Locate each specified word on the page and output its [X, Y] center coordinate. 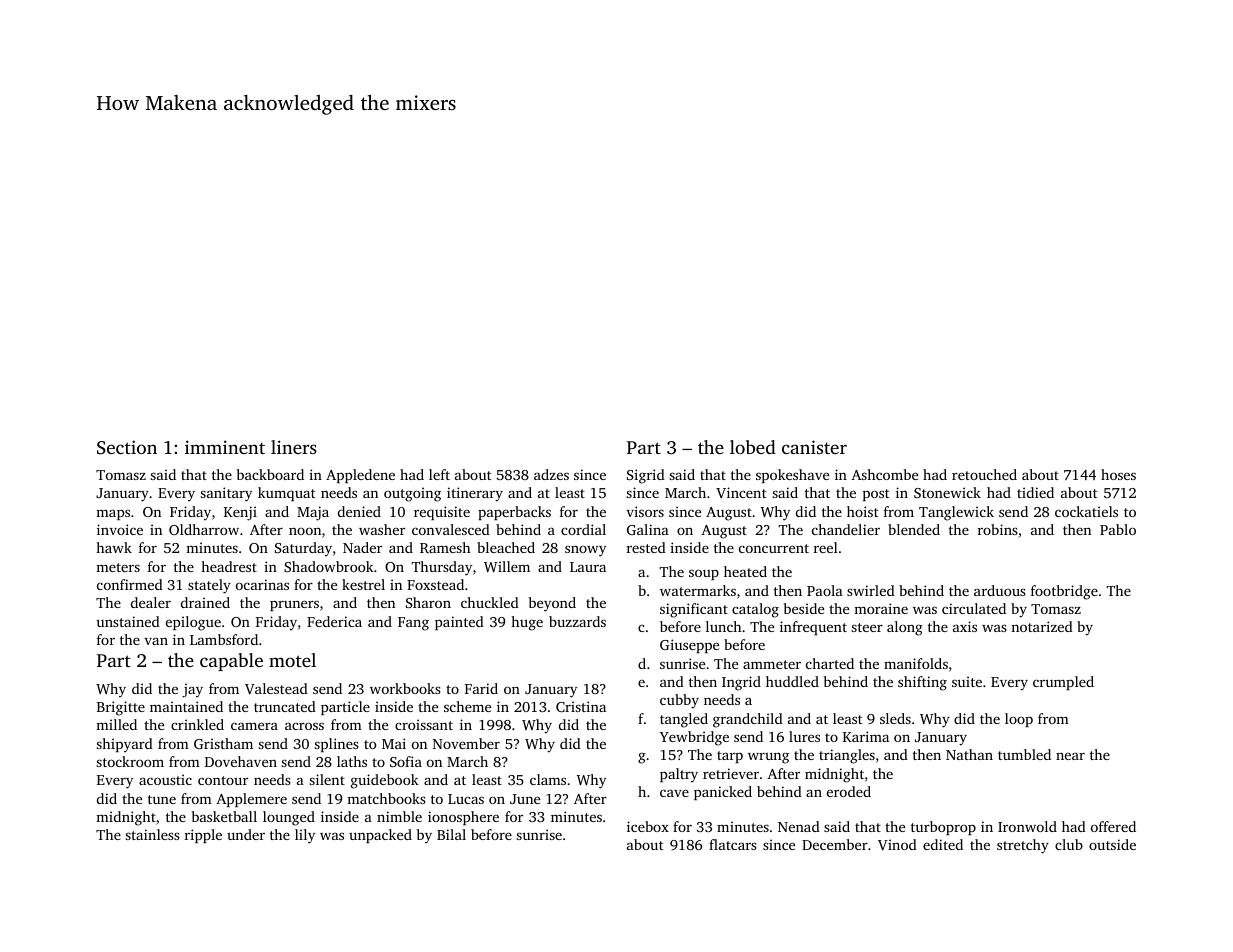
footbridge [1064, 592]
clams [548, 779]
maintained [186, 706]
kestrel [363, 584]
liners [294, 447]
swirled [871, 590]
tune [162, 799]
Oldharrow [204, 529]
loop [1019, 720]
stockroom [130, 761]
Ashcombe [884, 474]
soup [704, 574]
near [1070, 756]
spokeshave [792, 476]
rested [646, 547]
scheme [467, 706]
